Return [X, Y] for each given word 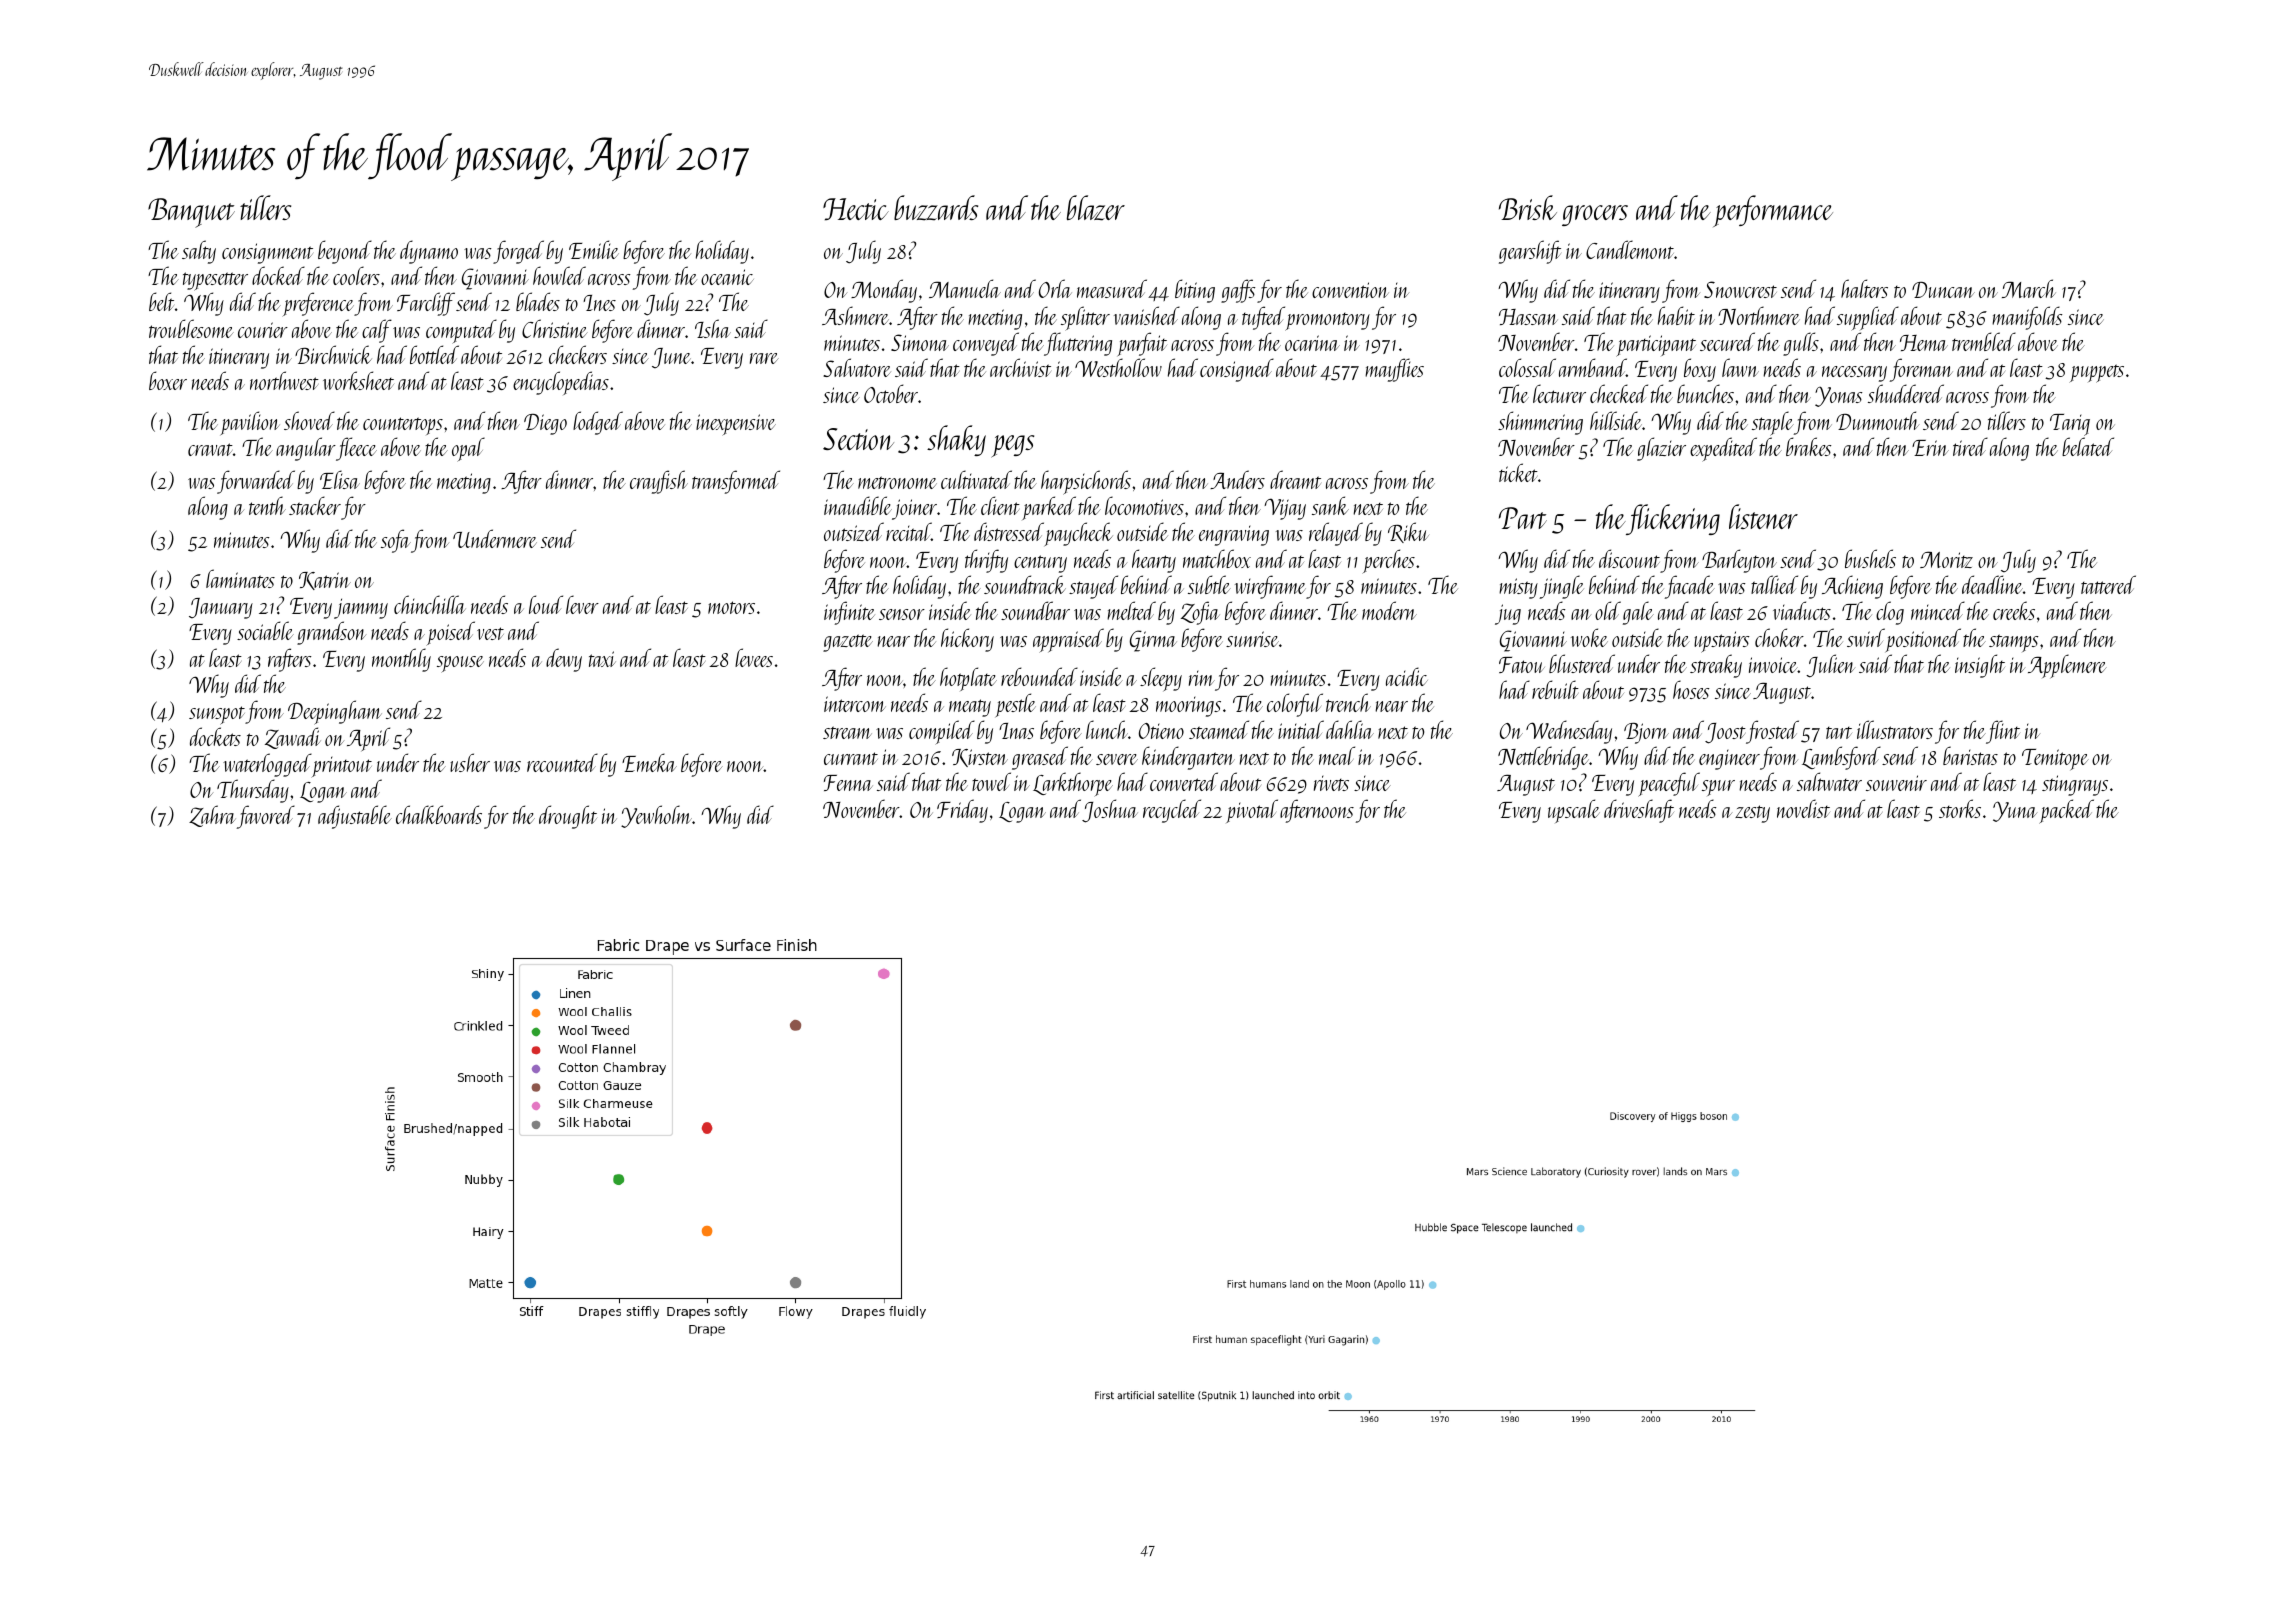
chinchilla [430, 604]
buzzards [936, 208]
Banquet [191, 213]
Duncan [1943, 290]
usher [470, 762]
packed [2066, 811]
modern [1389, 610]
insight [1980, 666]
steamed [1219, 729]
